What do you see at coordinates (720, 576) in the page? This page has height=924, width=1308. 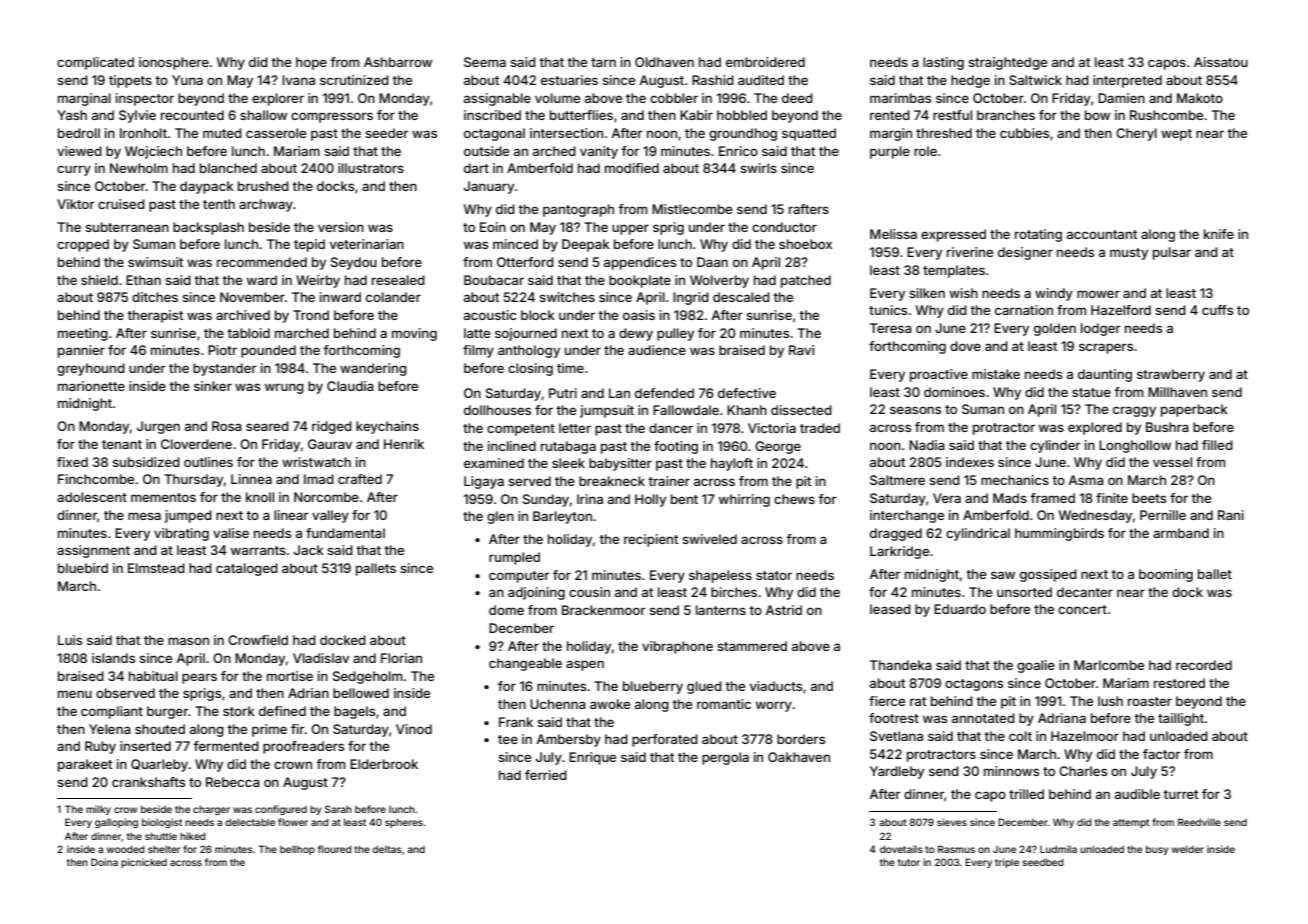 I see `shapeless` at bounding box center [720, 576].
